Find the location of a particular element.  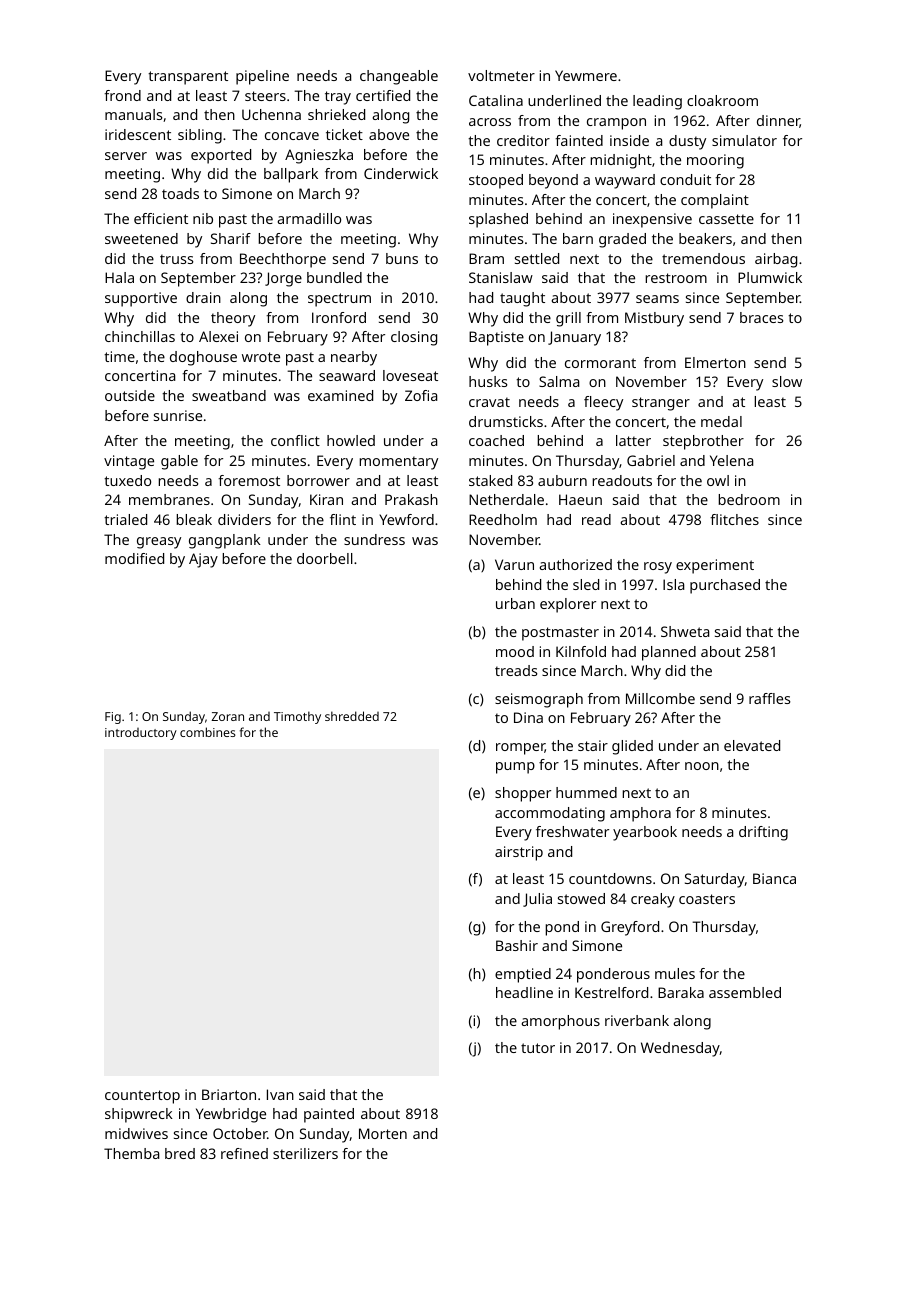

Timothy is located at coordinates (297, 717).
